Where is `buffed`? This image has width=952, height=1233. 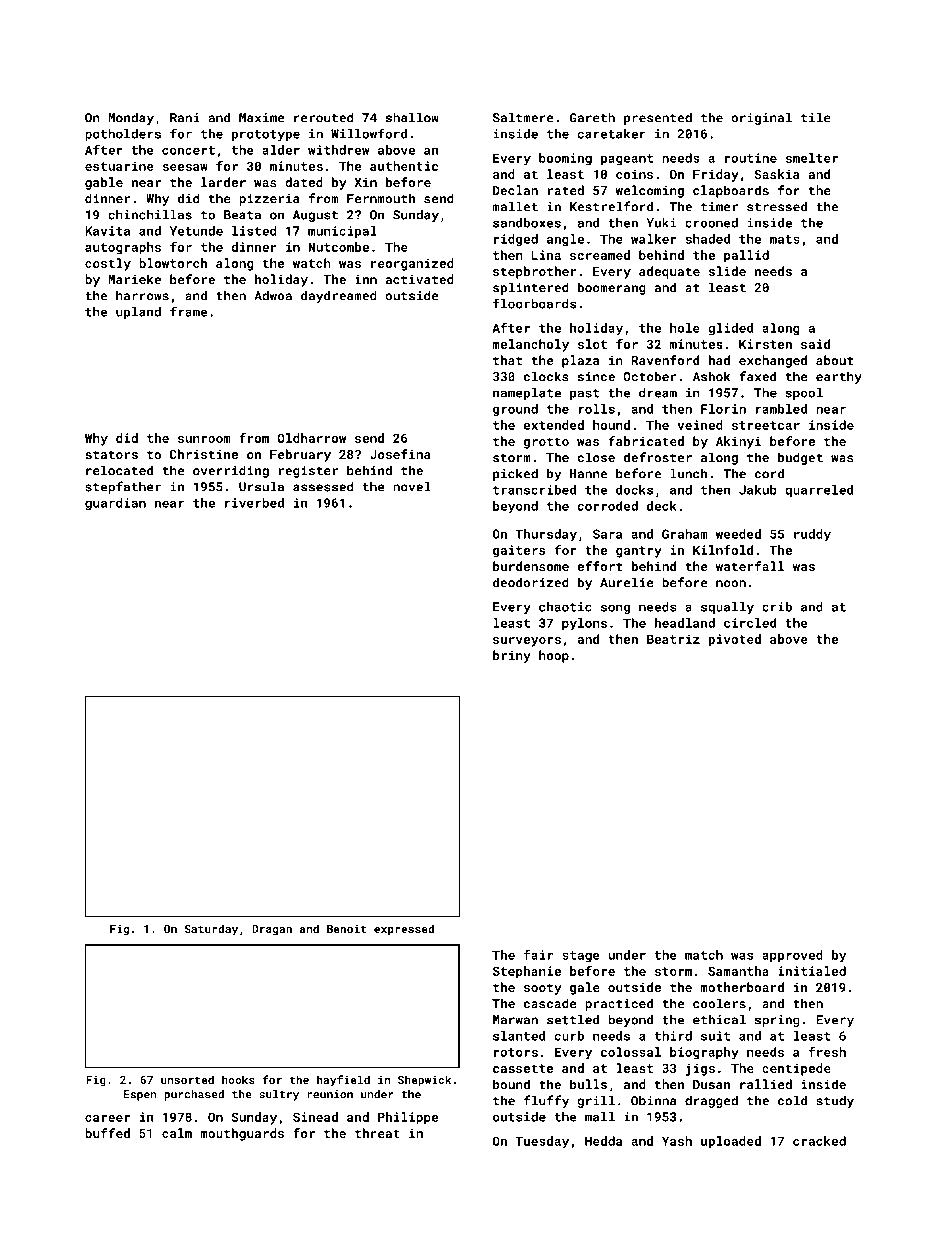
buffed is located at coordinates (107, 1133).
